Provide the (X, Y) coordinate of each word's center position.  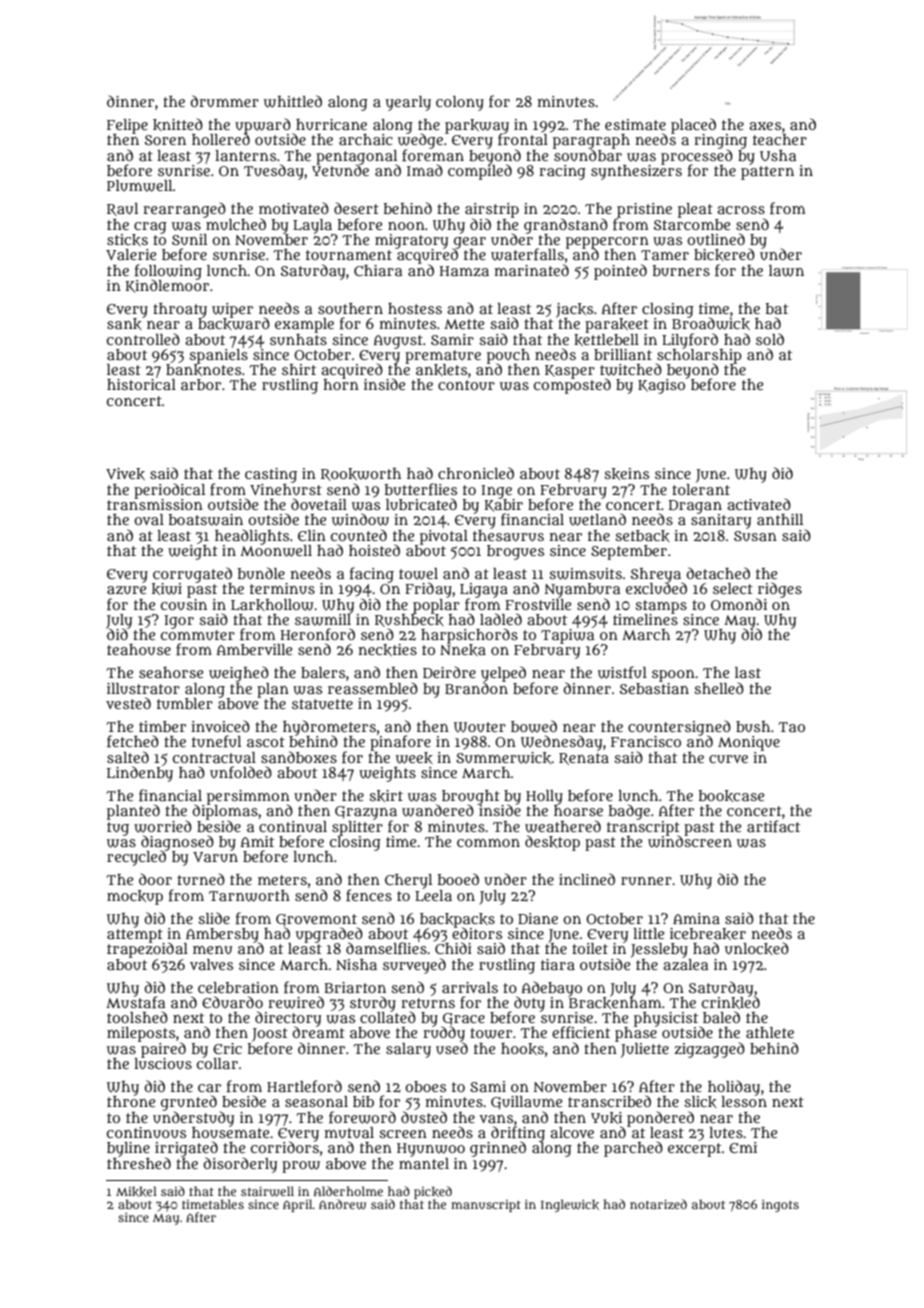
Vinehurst (286, 489)
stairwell (267, 1191)
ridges (780, 590)
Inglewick (570, 1205)
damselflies (386, 948)
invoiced (220, 726)
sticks (127, 240)
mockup (135, 897)
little (648, 933)
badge (629, 812)
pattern (767, 173)
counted (359, 535)
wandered (438, 811)
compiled (480, 172)
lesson (744, 1101)
